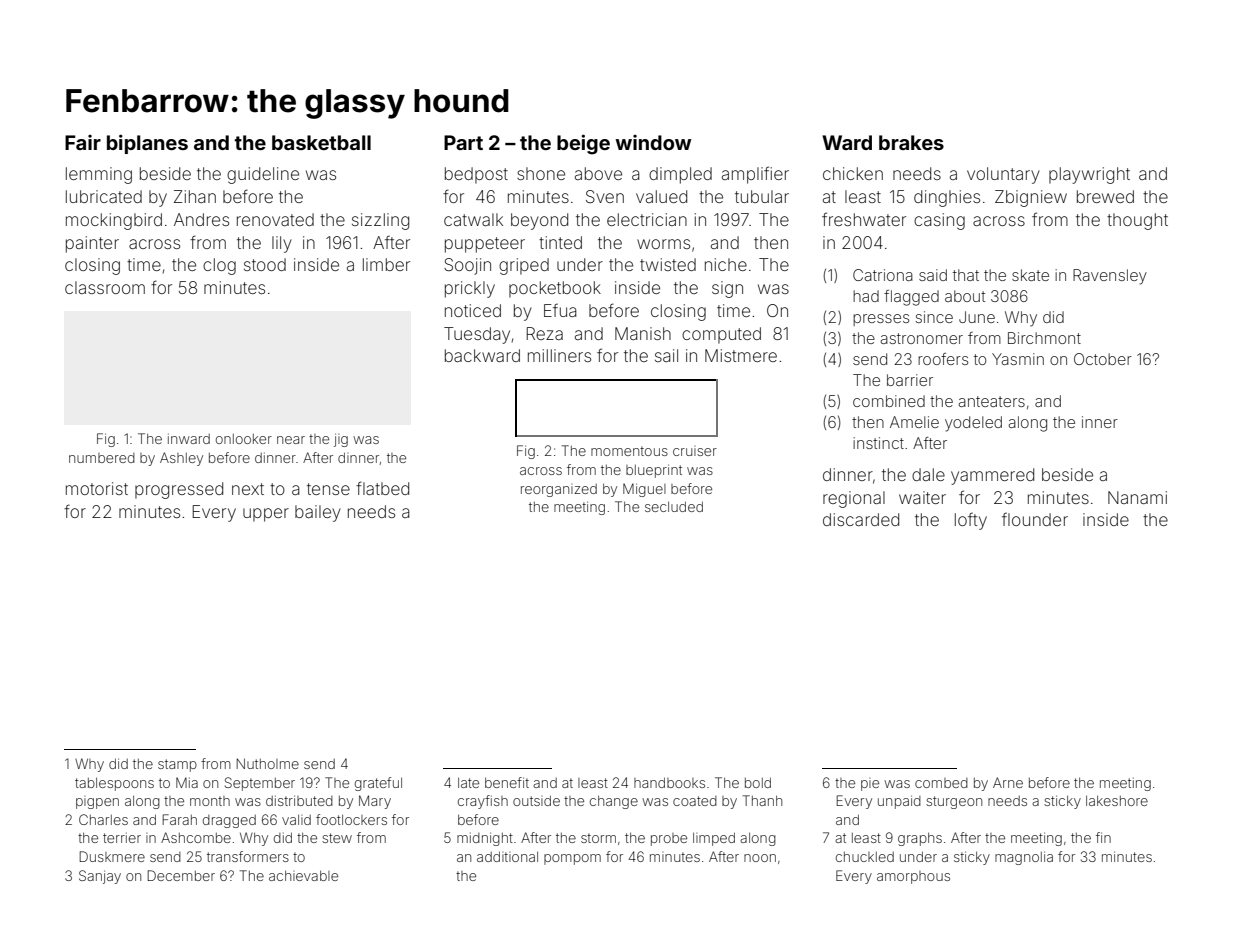  I want to click on dinghies, so click(947, 198).
